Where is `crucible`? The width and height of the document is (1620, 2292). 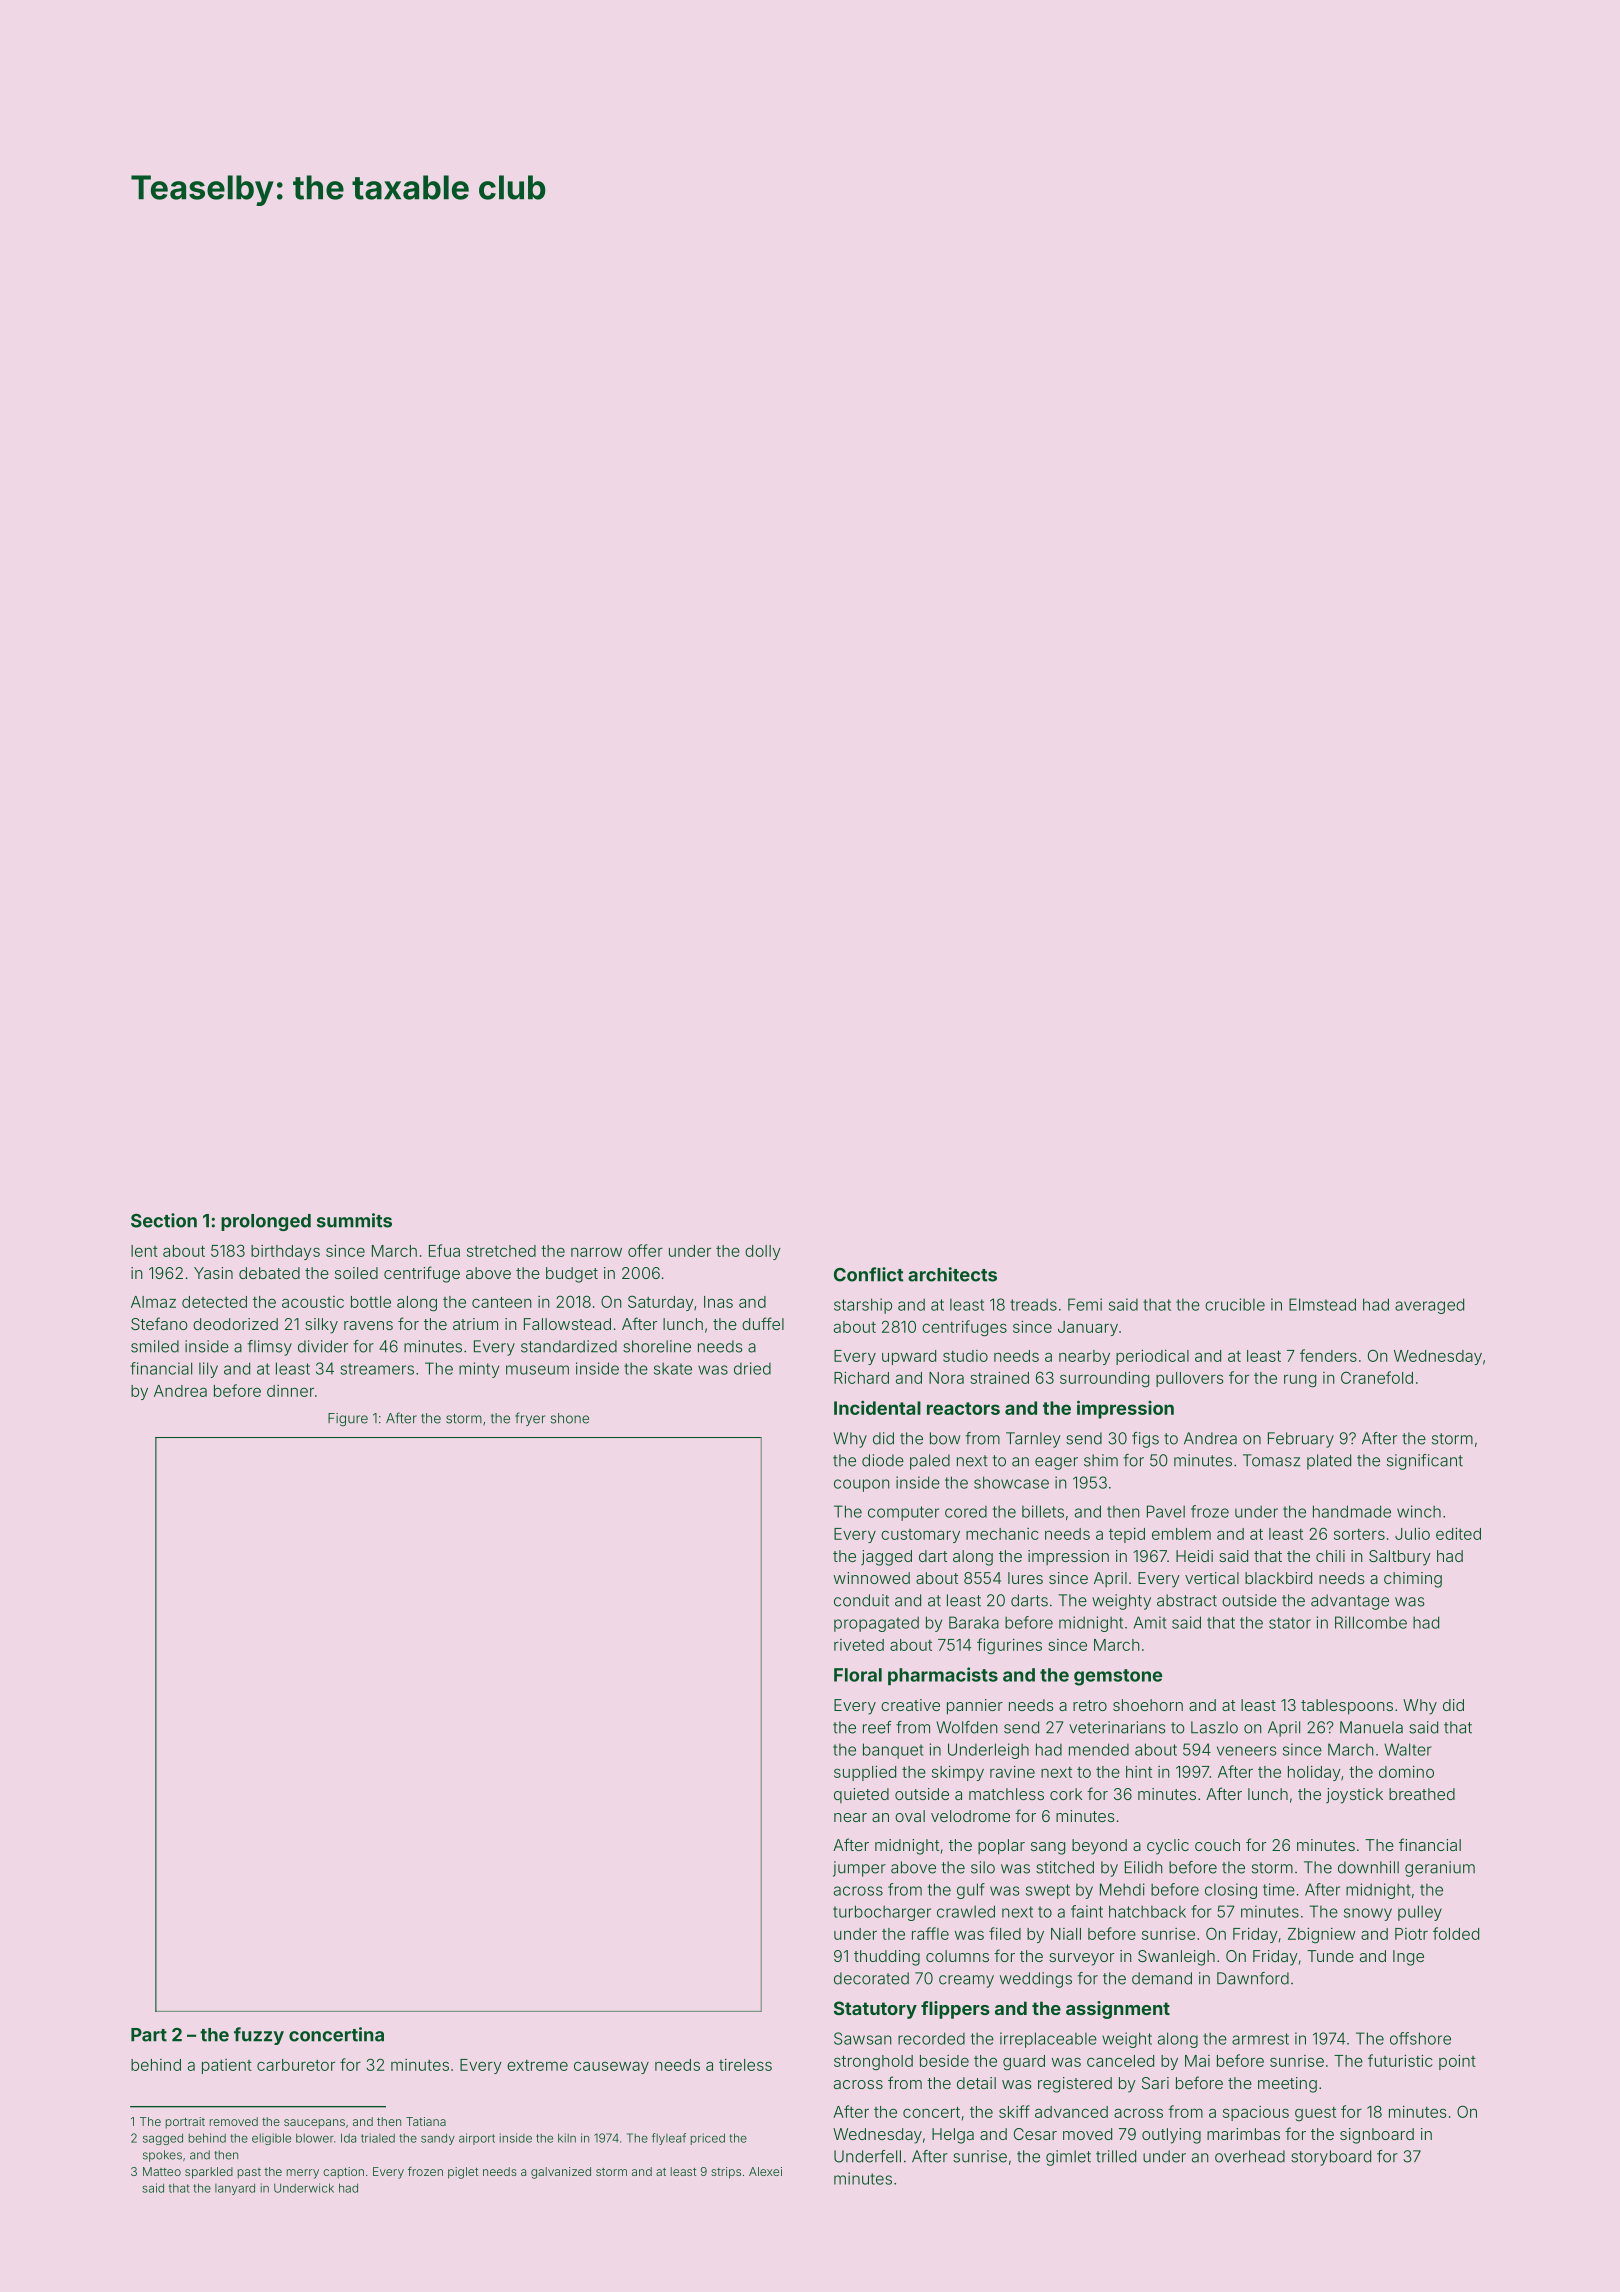
crucible is located at coordinates (1235, 1304).
